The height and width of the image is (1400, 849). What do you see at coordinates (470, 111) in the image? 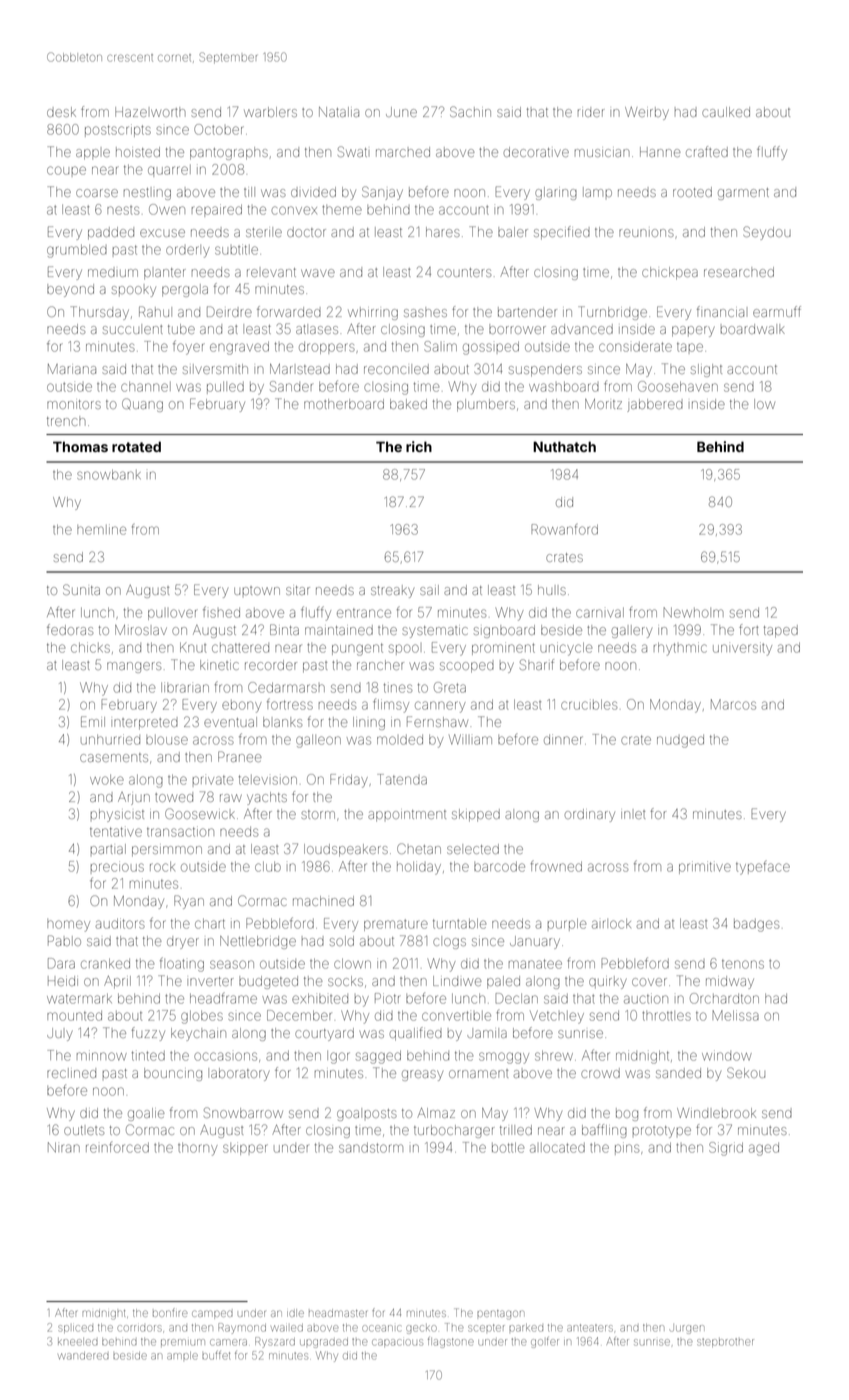
I see `Sachin` at bounding box center [470, 111].
